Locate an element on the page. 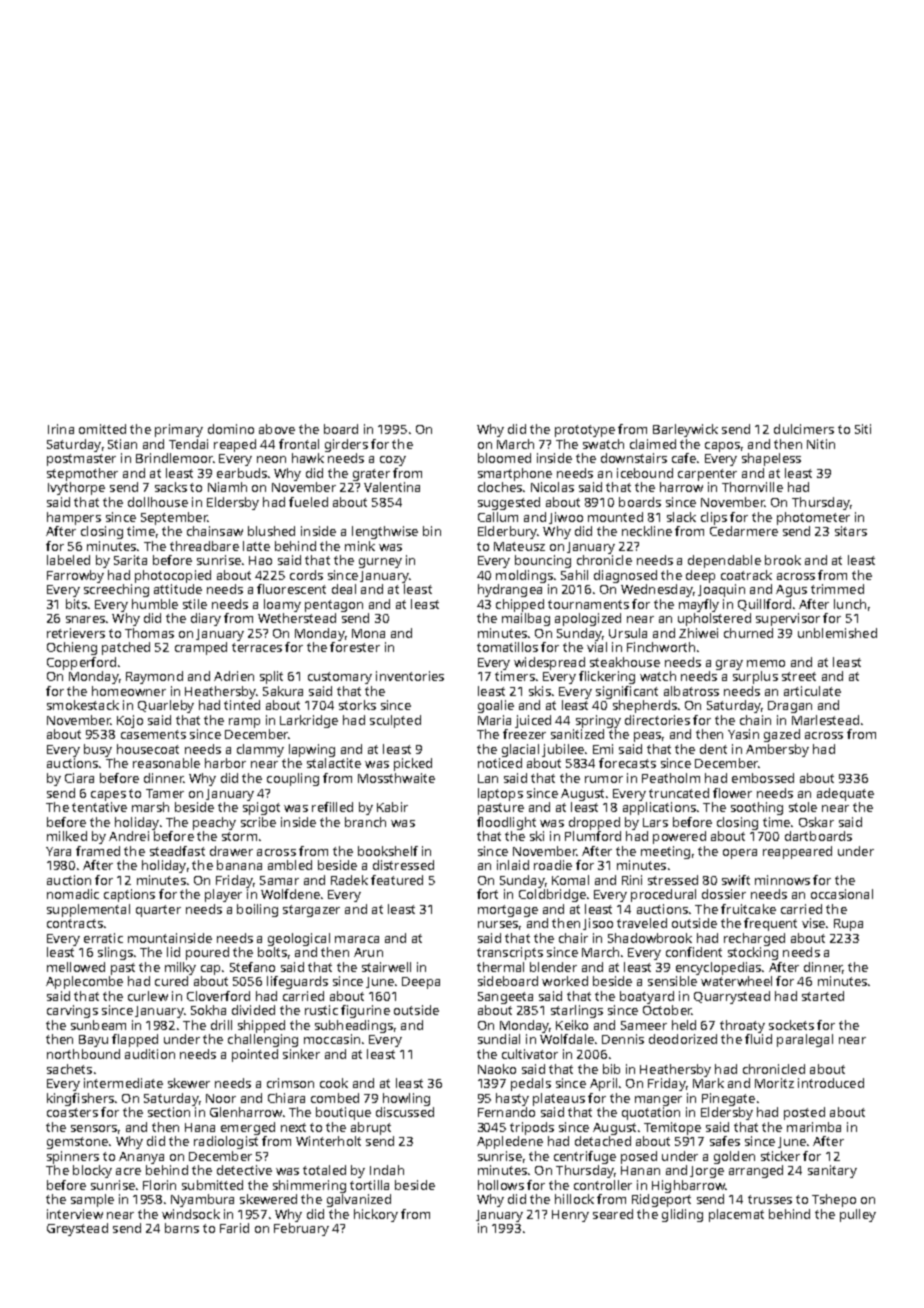 Image resolution: width=924 pixels, height=1308 pixels. Cedarmere is located at coordinates (744, 531).
